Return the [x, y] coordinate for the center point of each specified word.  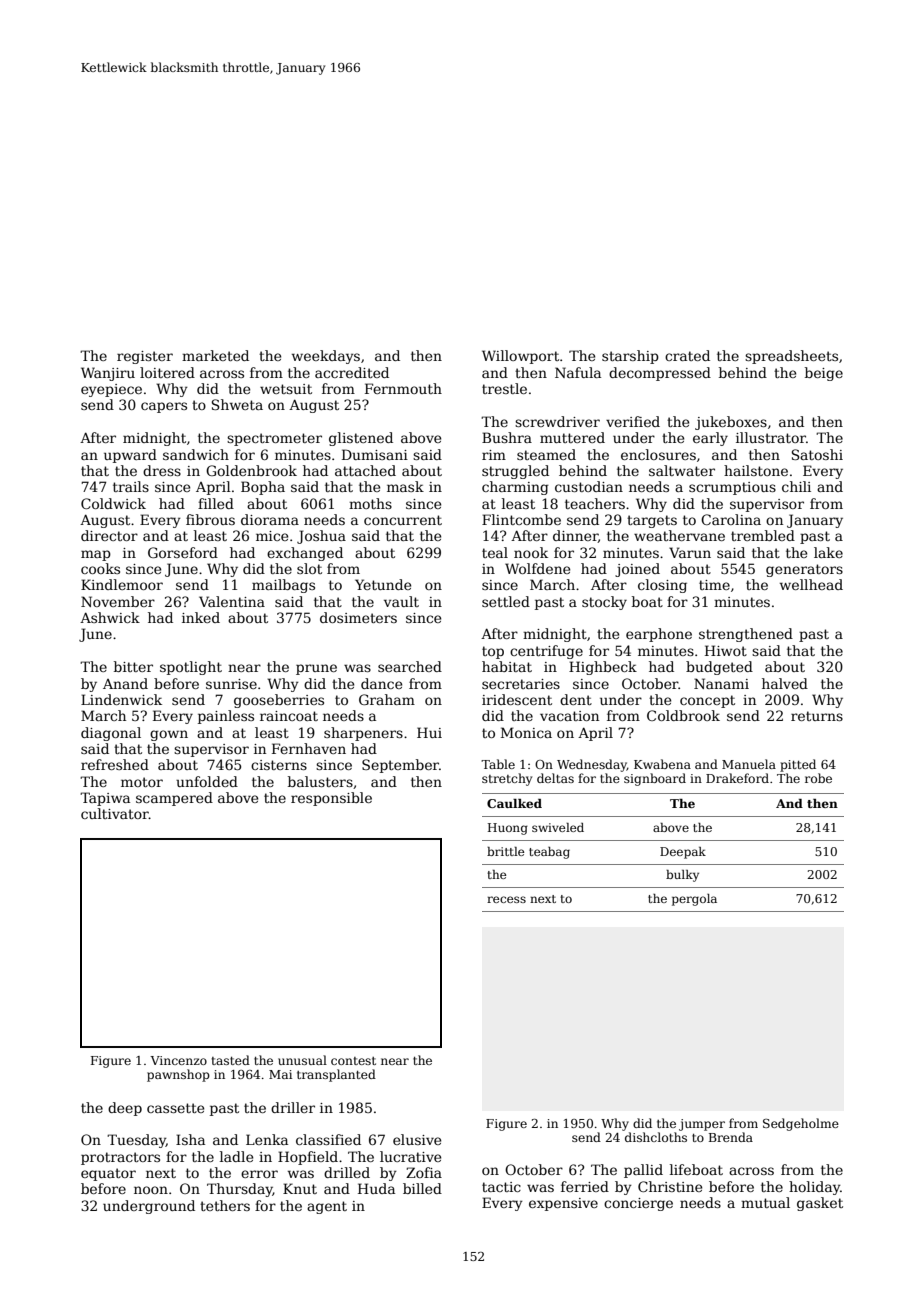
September [400, 766]
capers [164, 407]
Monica [526, 732]
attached [365, 470]
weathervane [679, 535]
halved [785, 683]
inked [201, 617]
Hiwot [726, 650]
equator [108, 1174]
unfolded [207, 781]
